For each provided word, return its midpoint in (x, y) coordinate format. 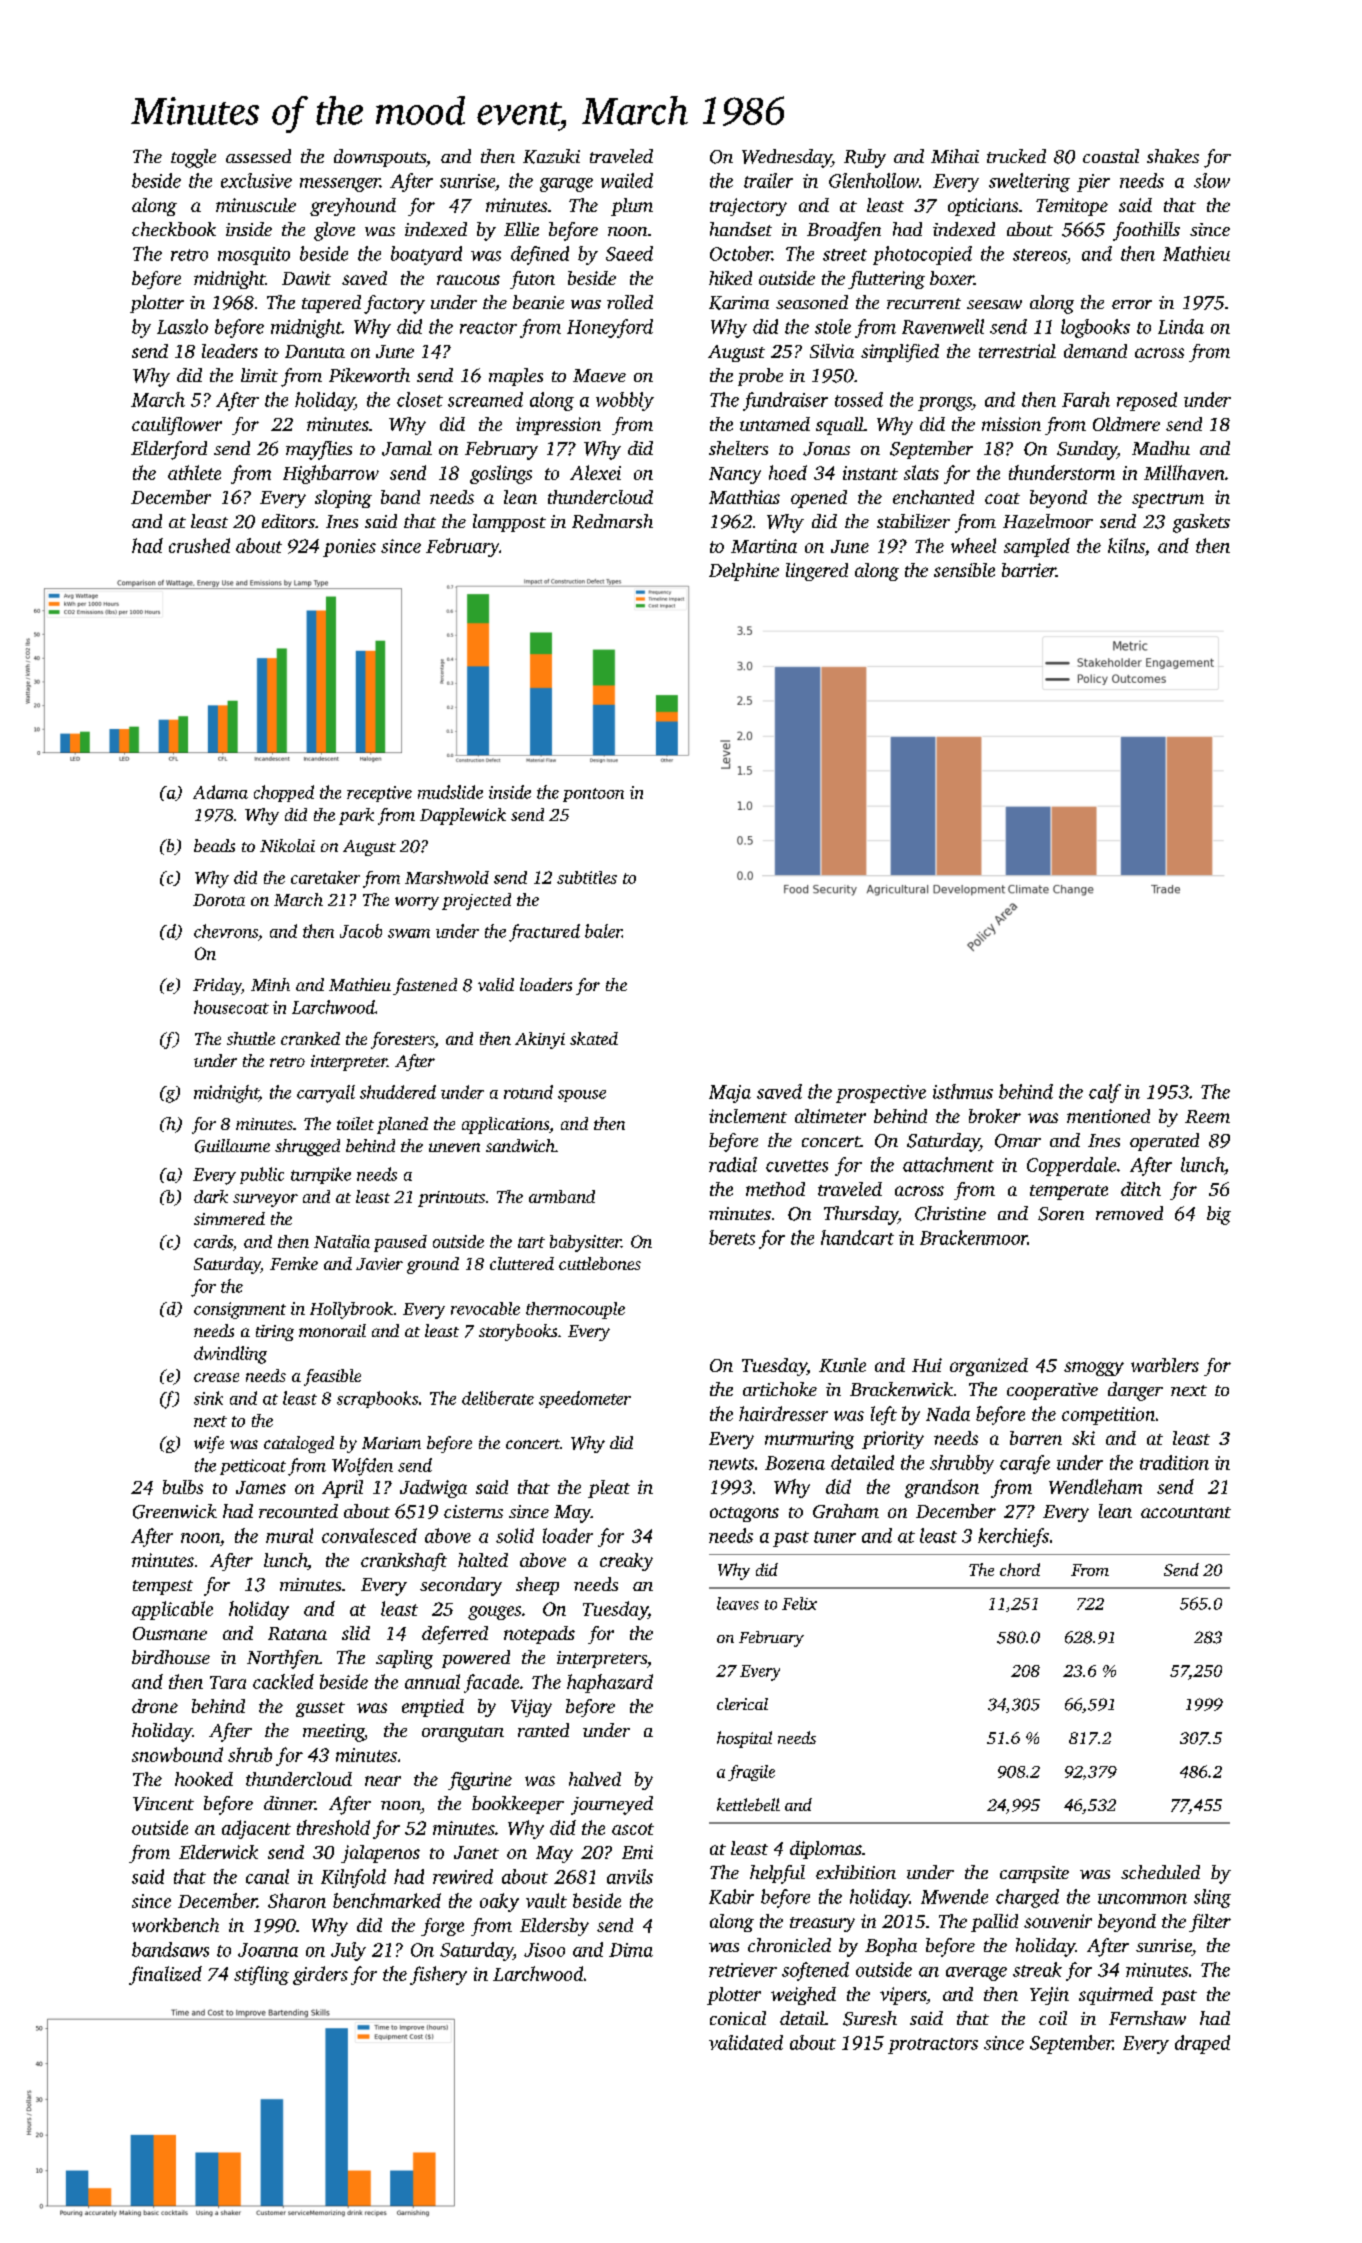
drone (155, 1706)
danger (1135, 1391)
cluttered (522, 1263)
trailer (768, 180)
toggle (193, 158)
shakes (1173, 156)
